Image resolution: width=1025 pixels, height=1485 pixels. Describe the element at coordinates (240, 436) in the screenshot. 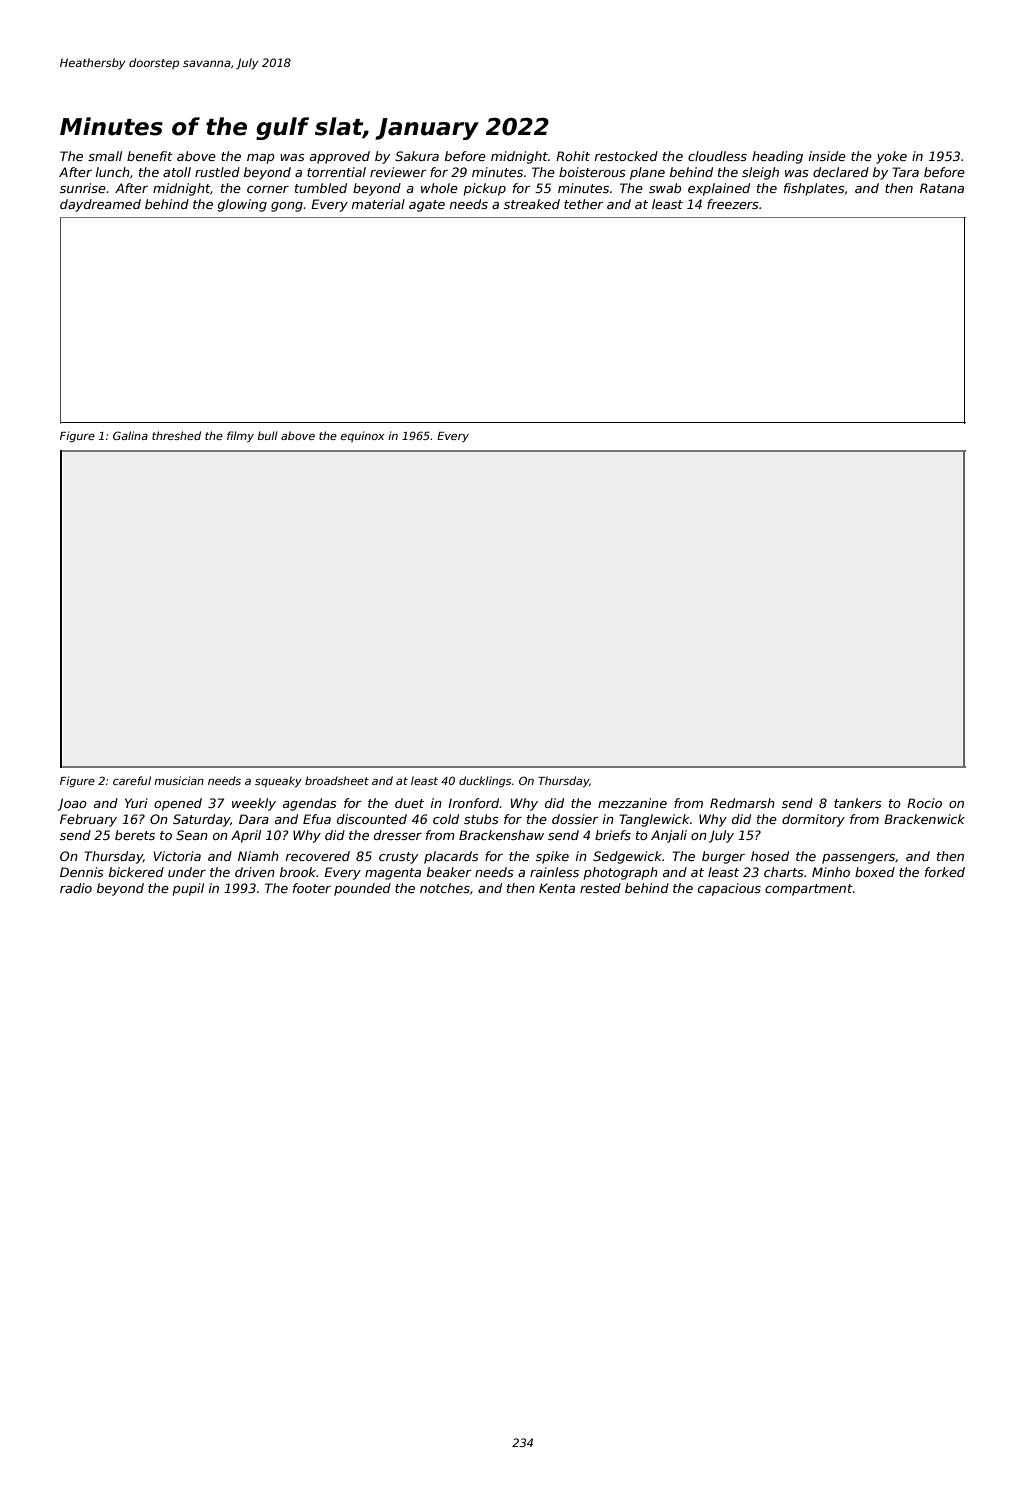

I see `filmy` at that location.
